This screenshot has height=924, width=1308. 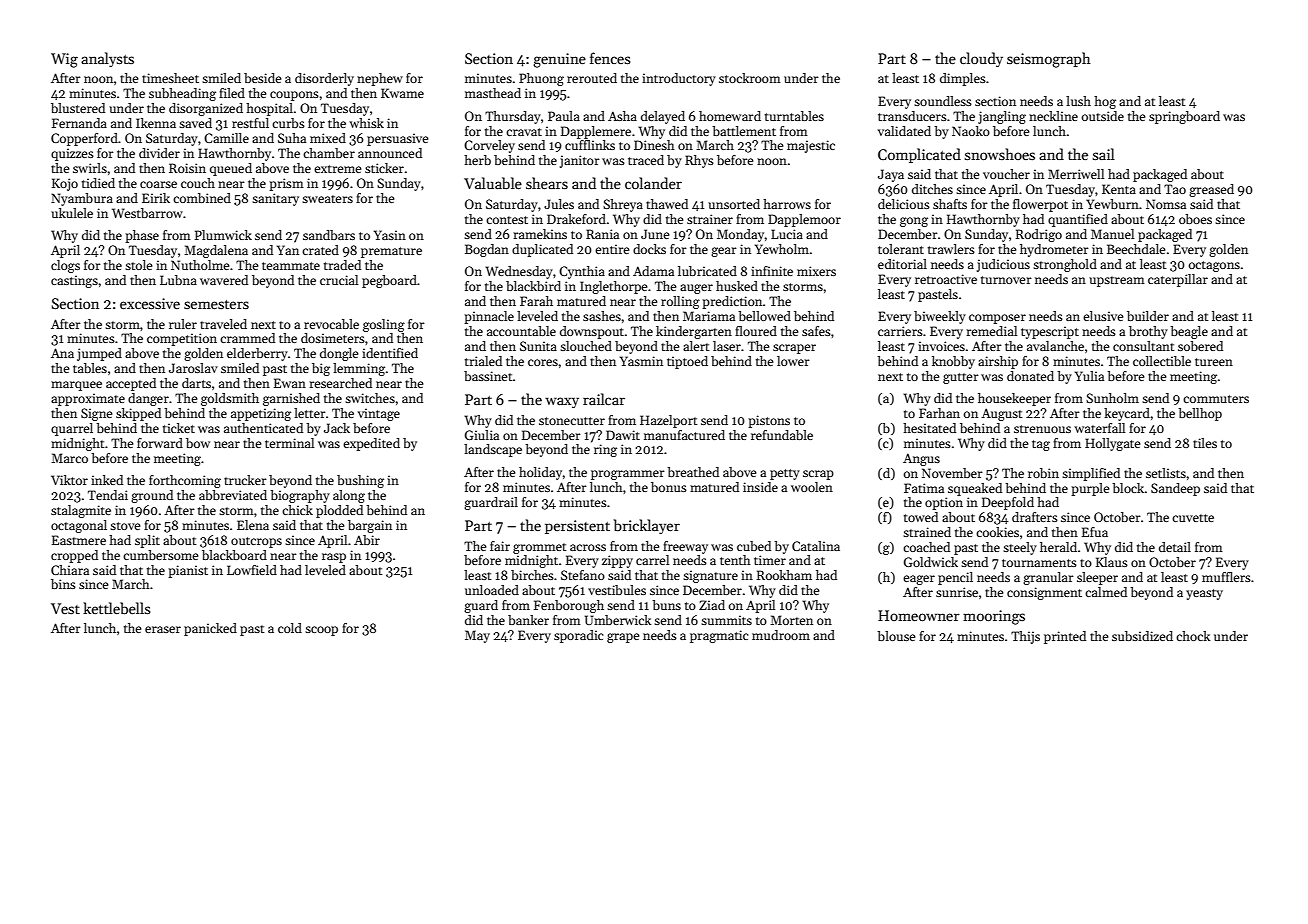 I want to click on bricklayer, so click(x=647, y=526).
